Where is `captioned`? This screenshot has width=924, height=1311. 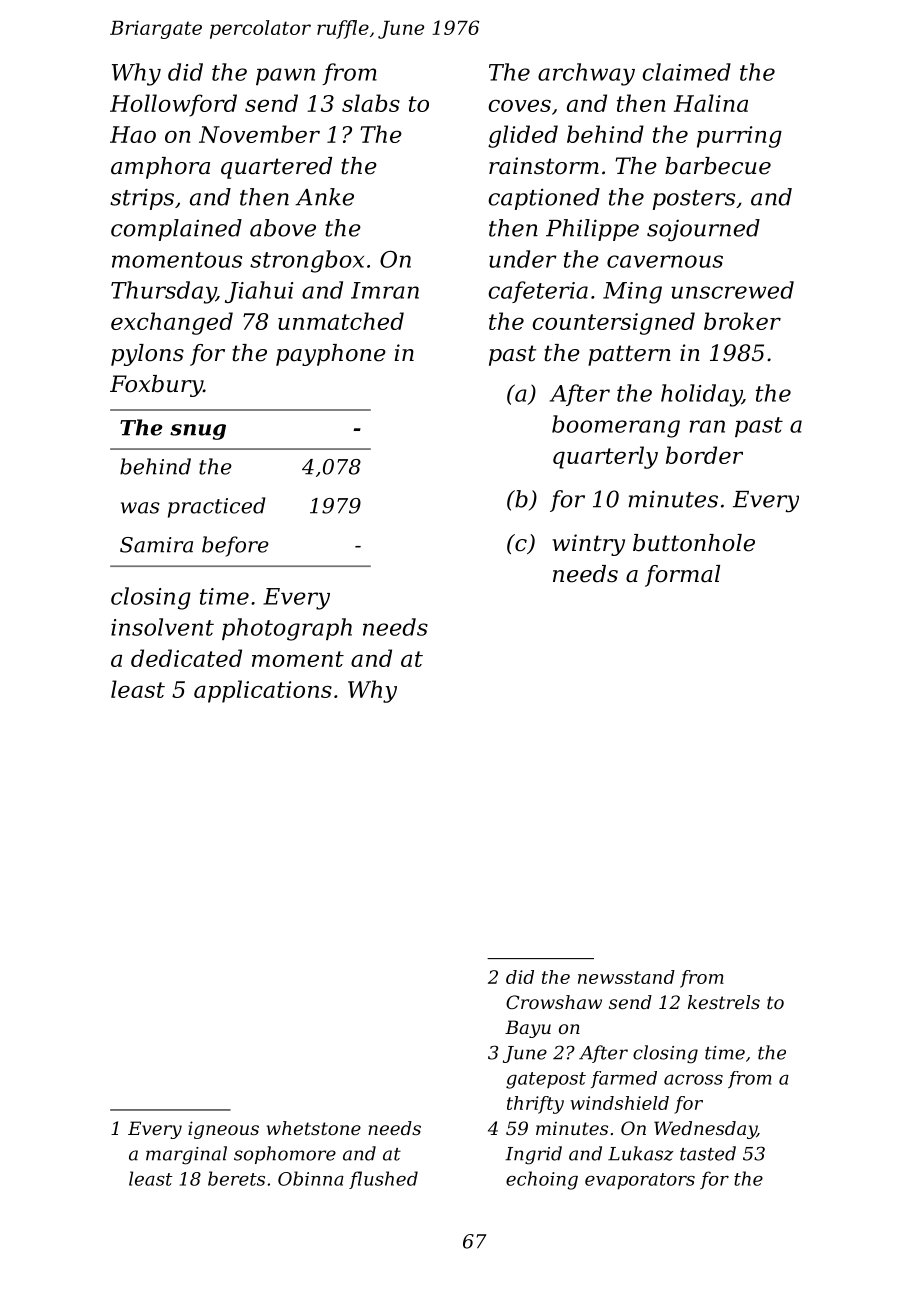
captioned is located at coordinates (544, 199).
